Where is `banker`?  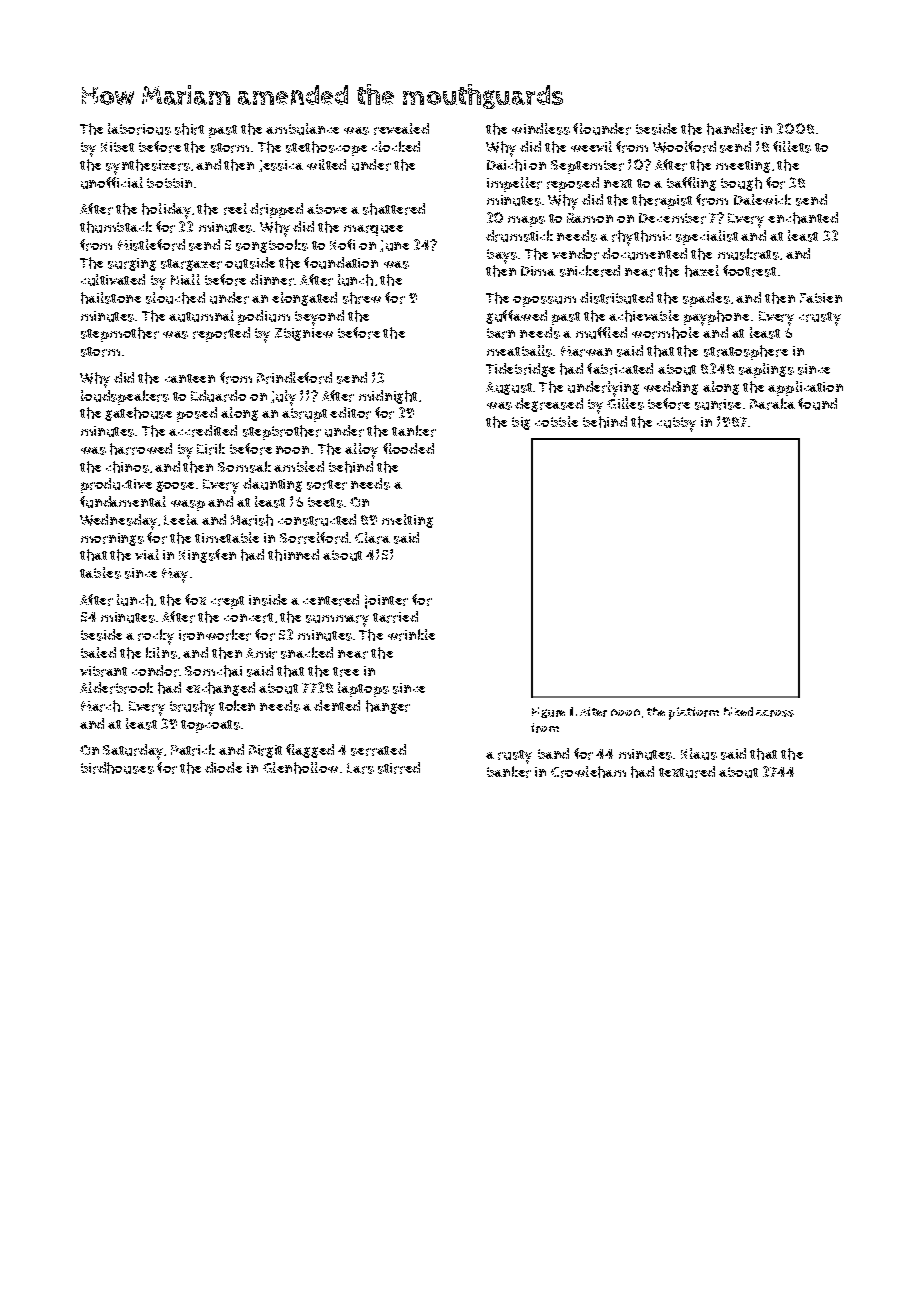
banker is located at coordinates (509, 772).
